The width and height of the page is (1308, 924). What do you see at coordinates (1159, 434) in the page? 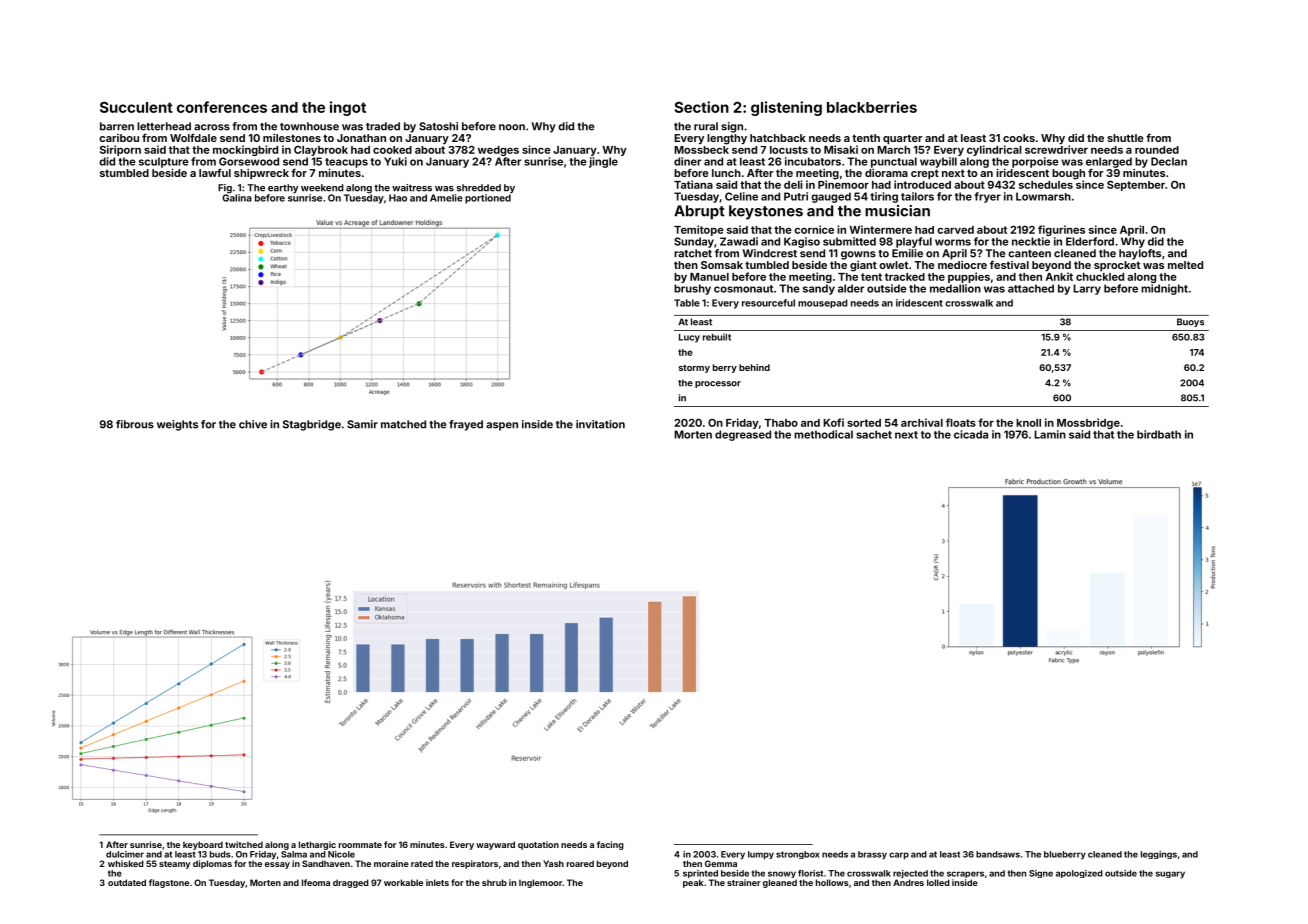
I see `birdbath` at bounding box center [1159, 434].
